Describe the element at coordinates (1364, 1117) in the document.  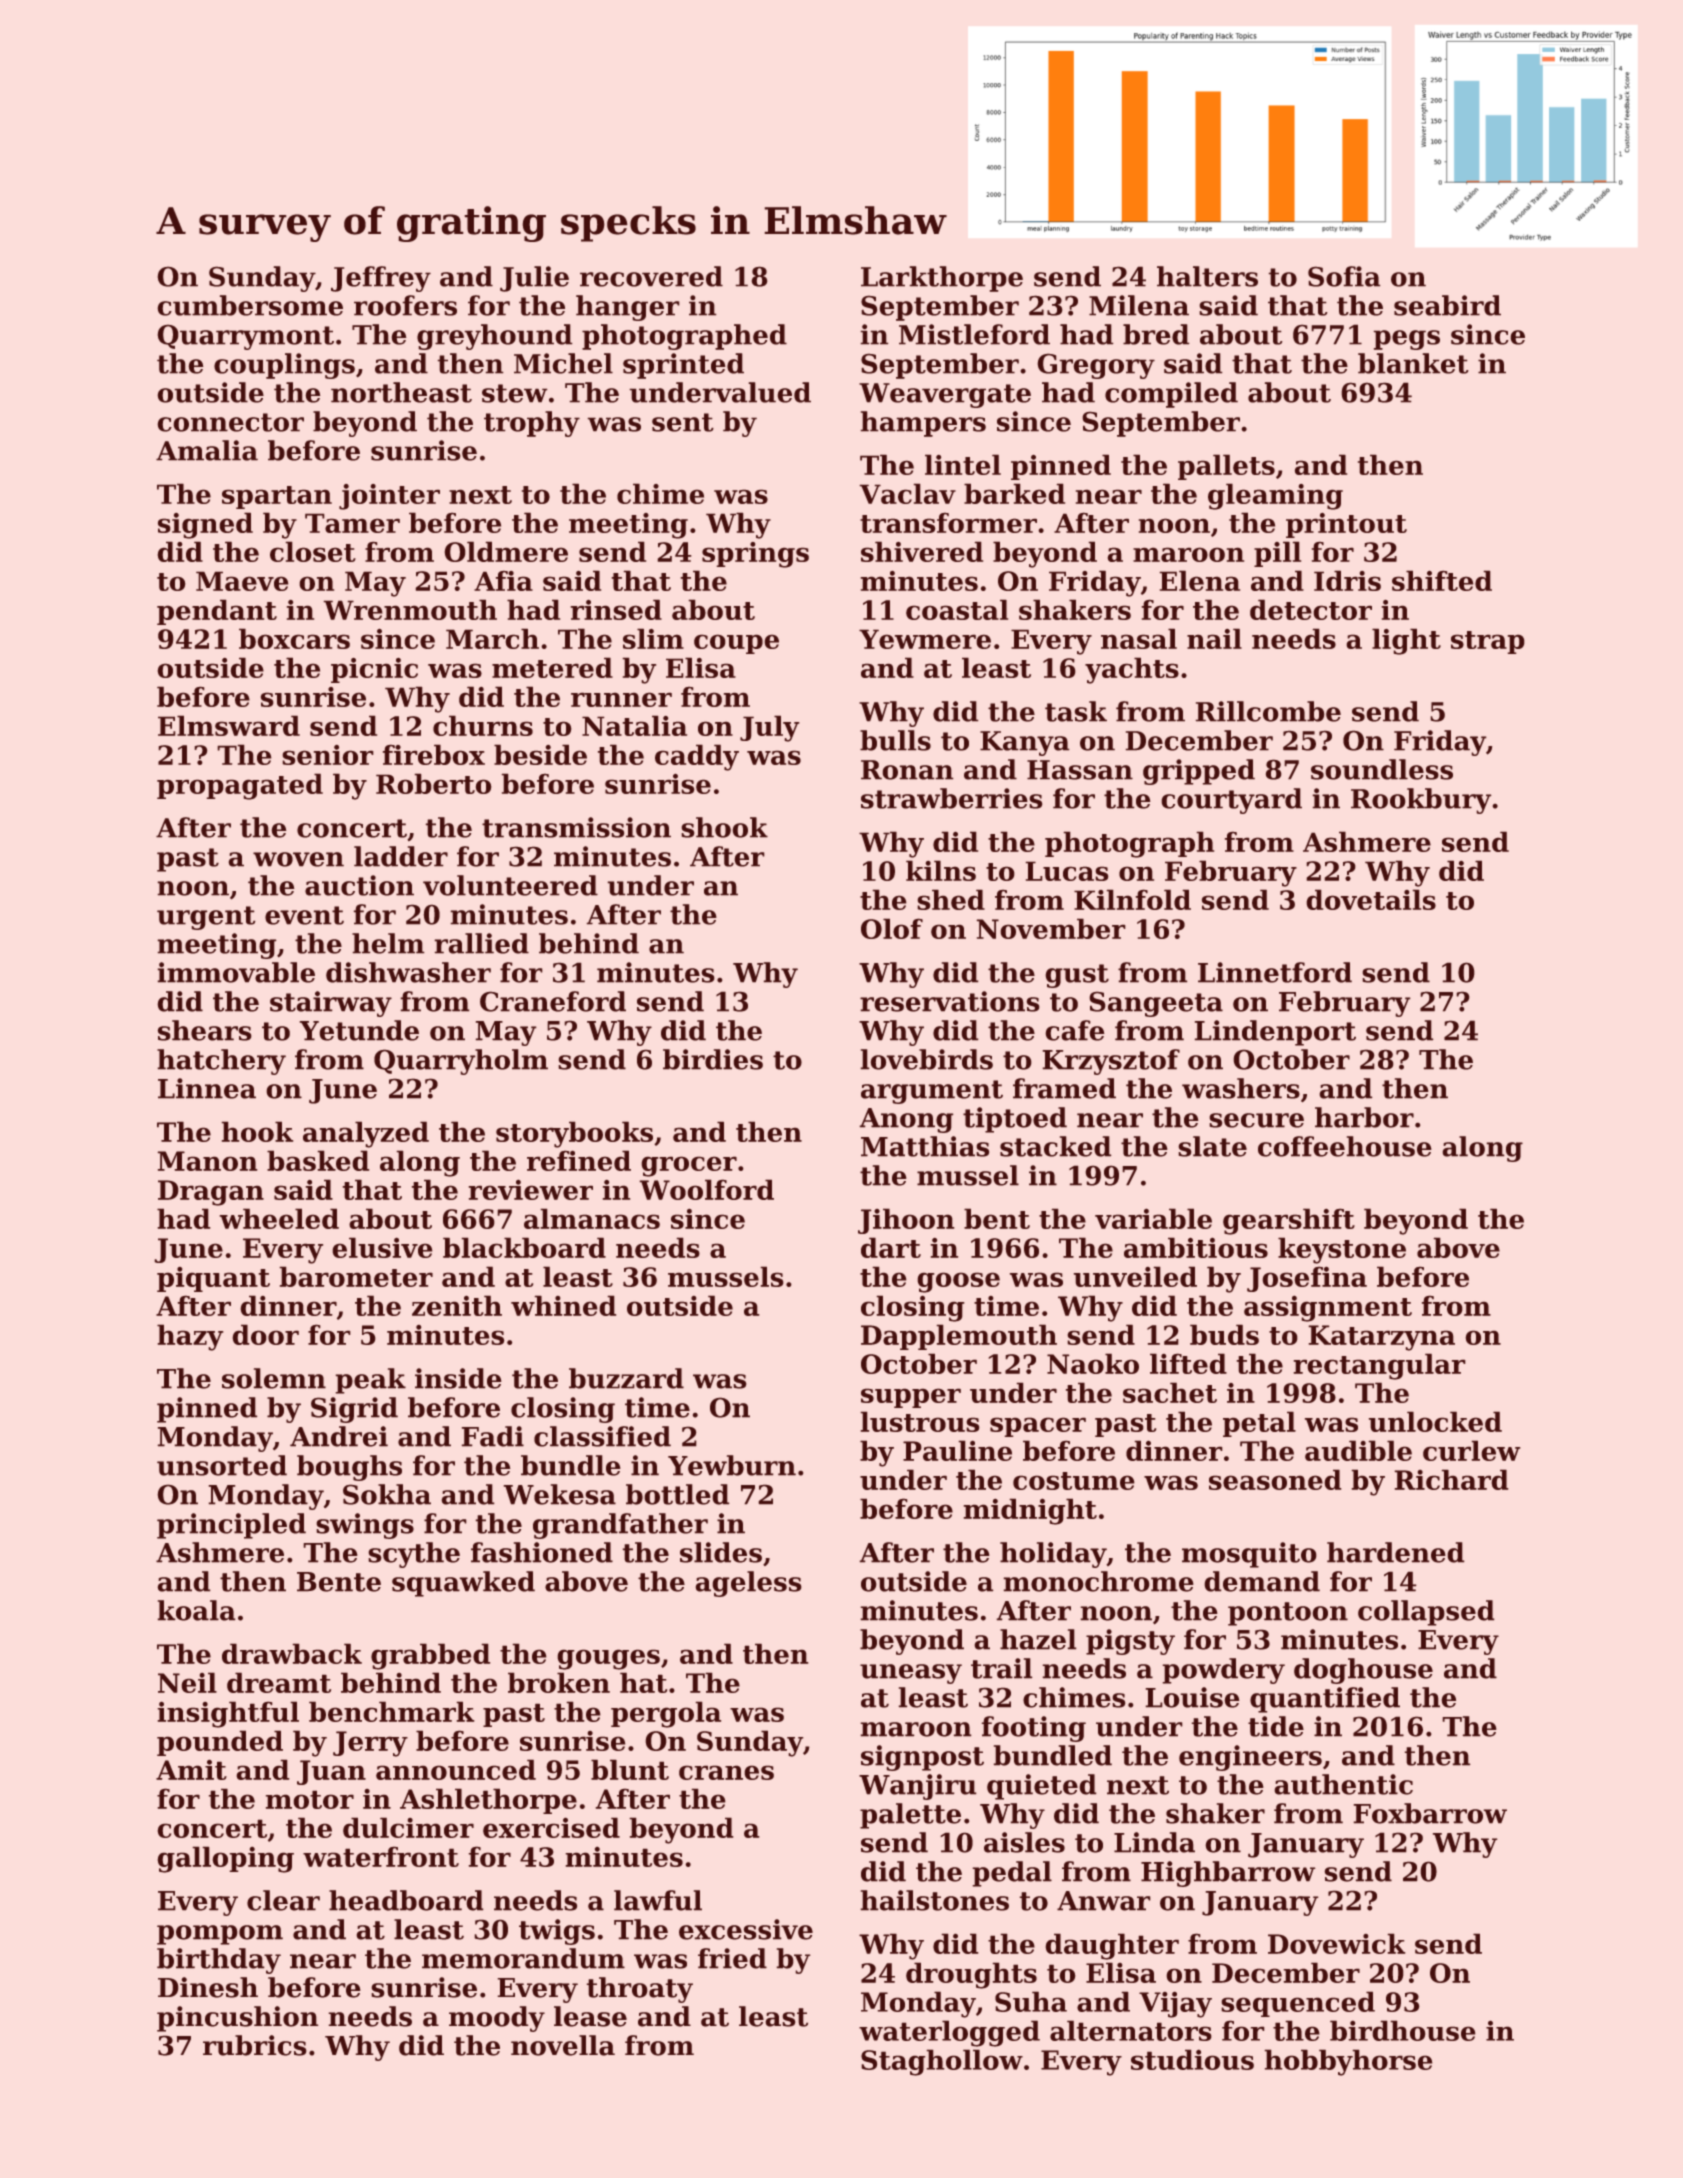
I see `harbor` at that location.
